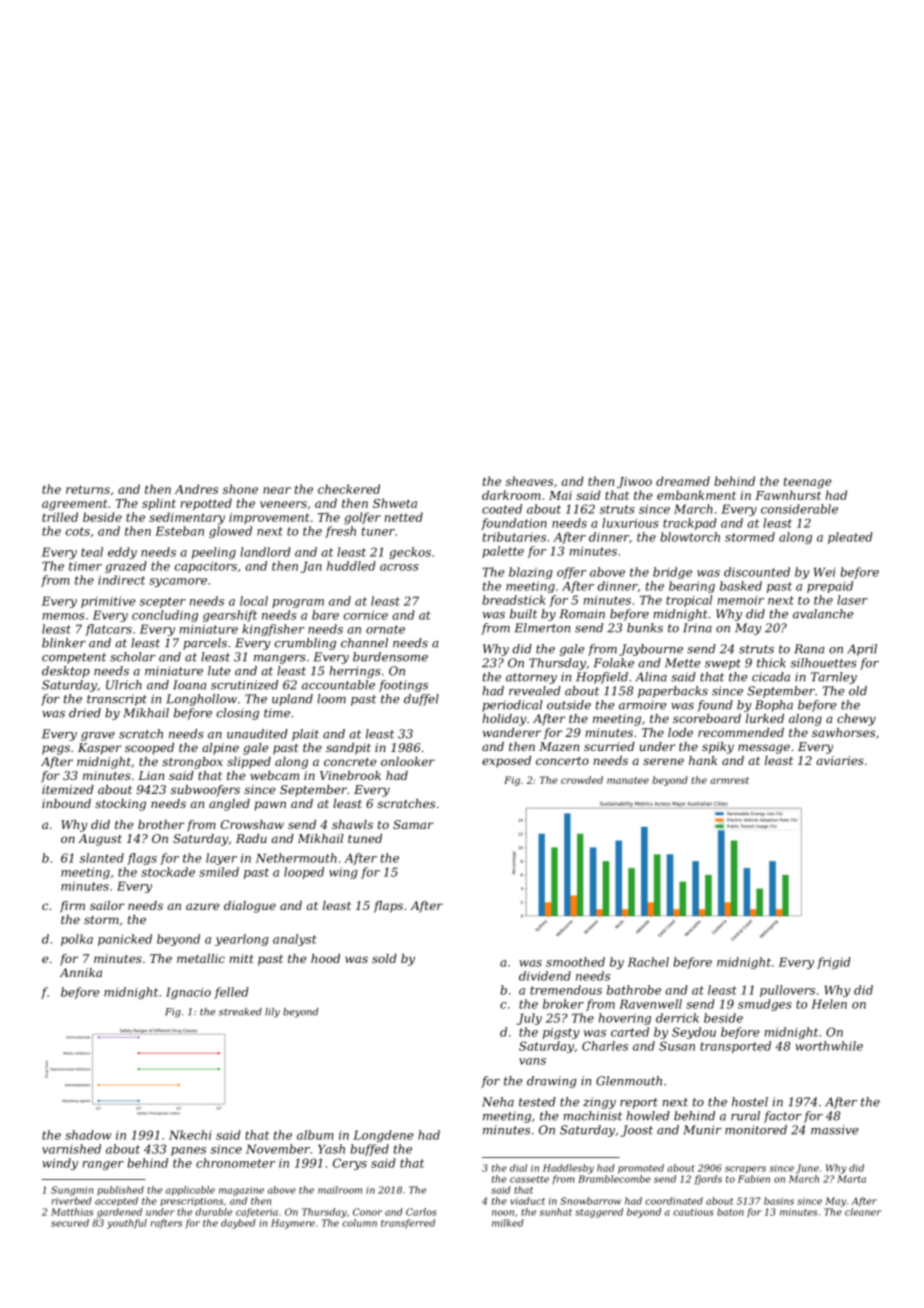  What do you see at coordinates (807, 483) in the screenshot?
I see `teenage` at bounding box center [807, 483].
